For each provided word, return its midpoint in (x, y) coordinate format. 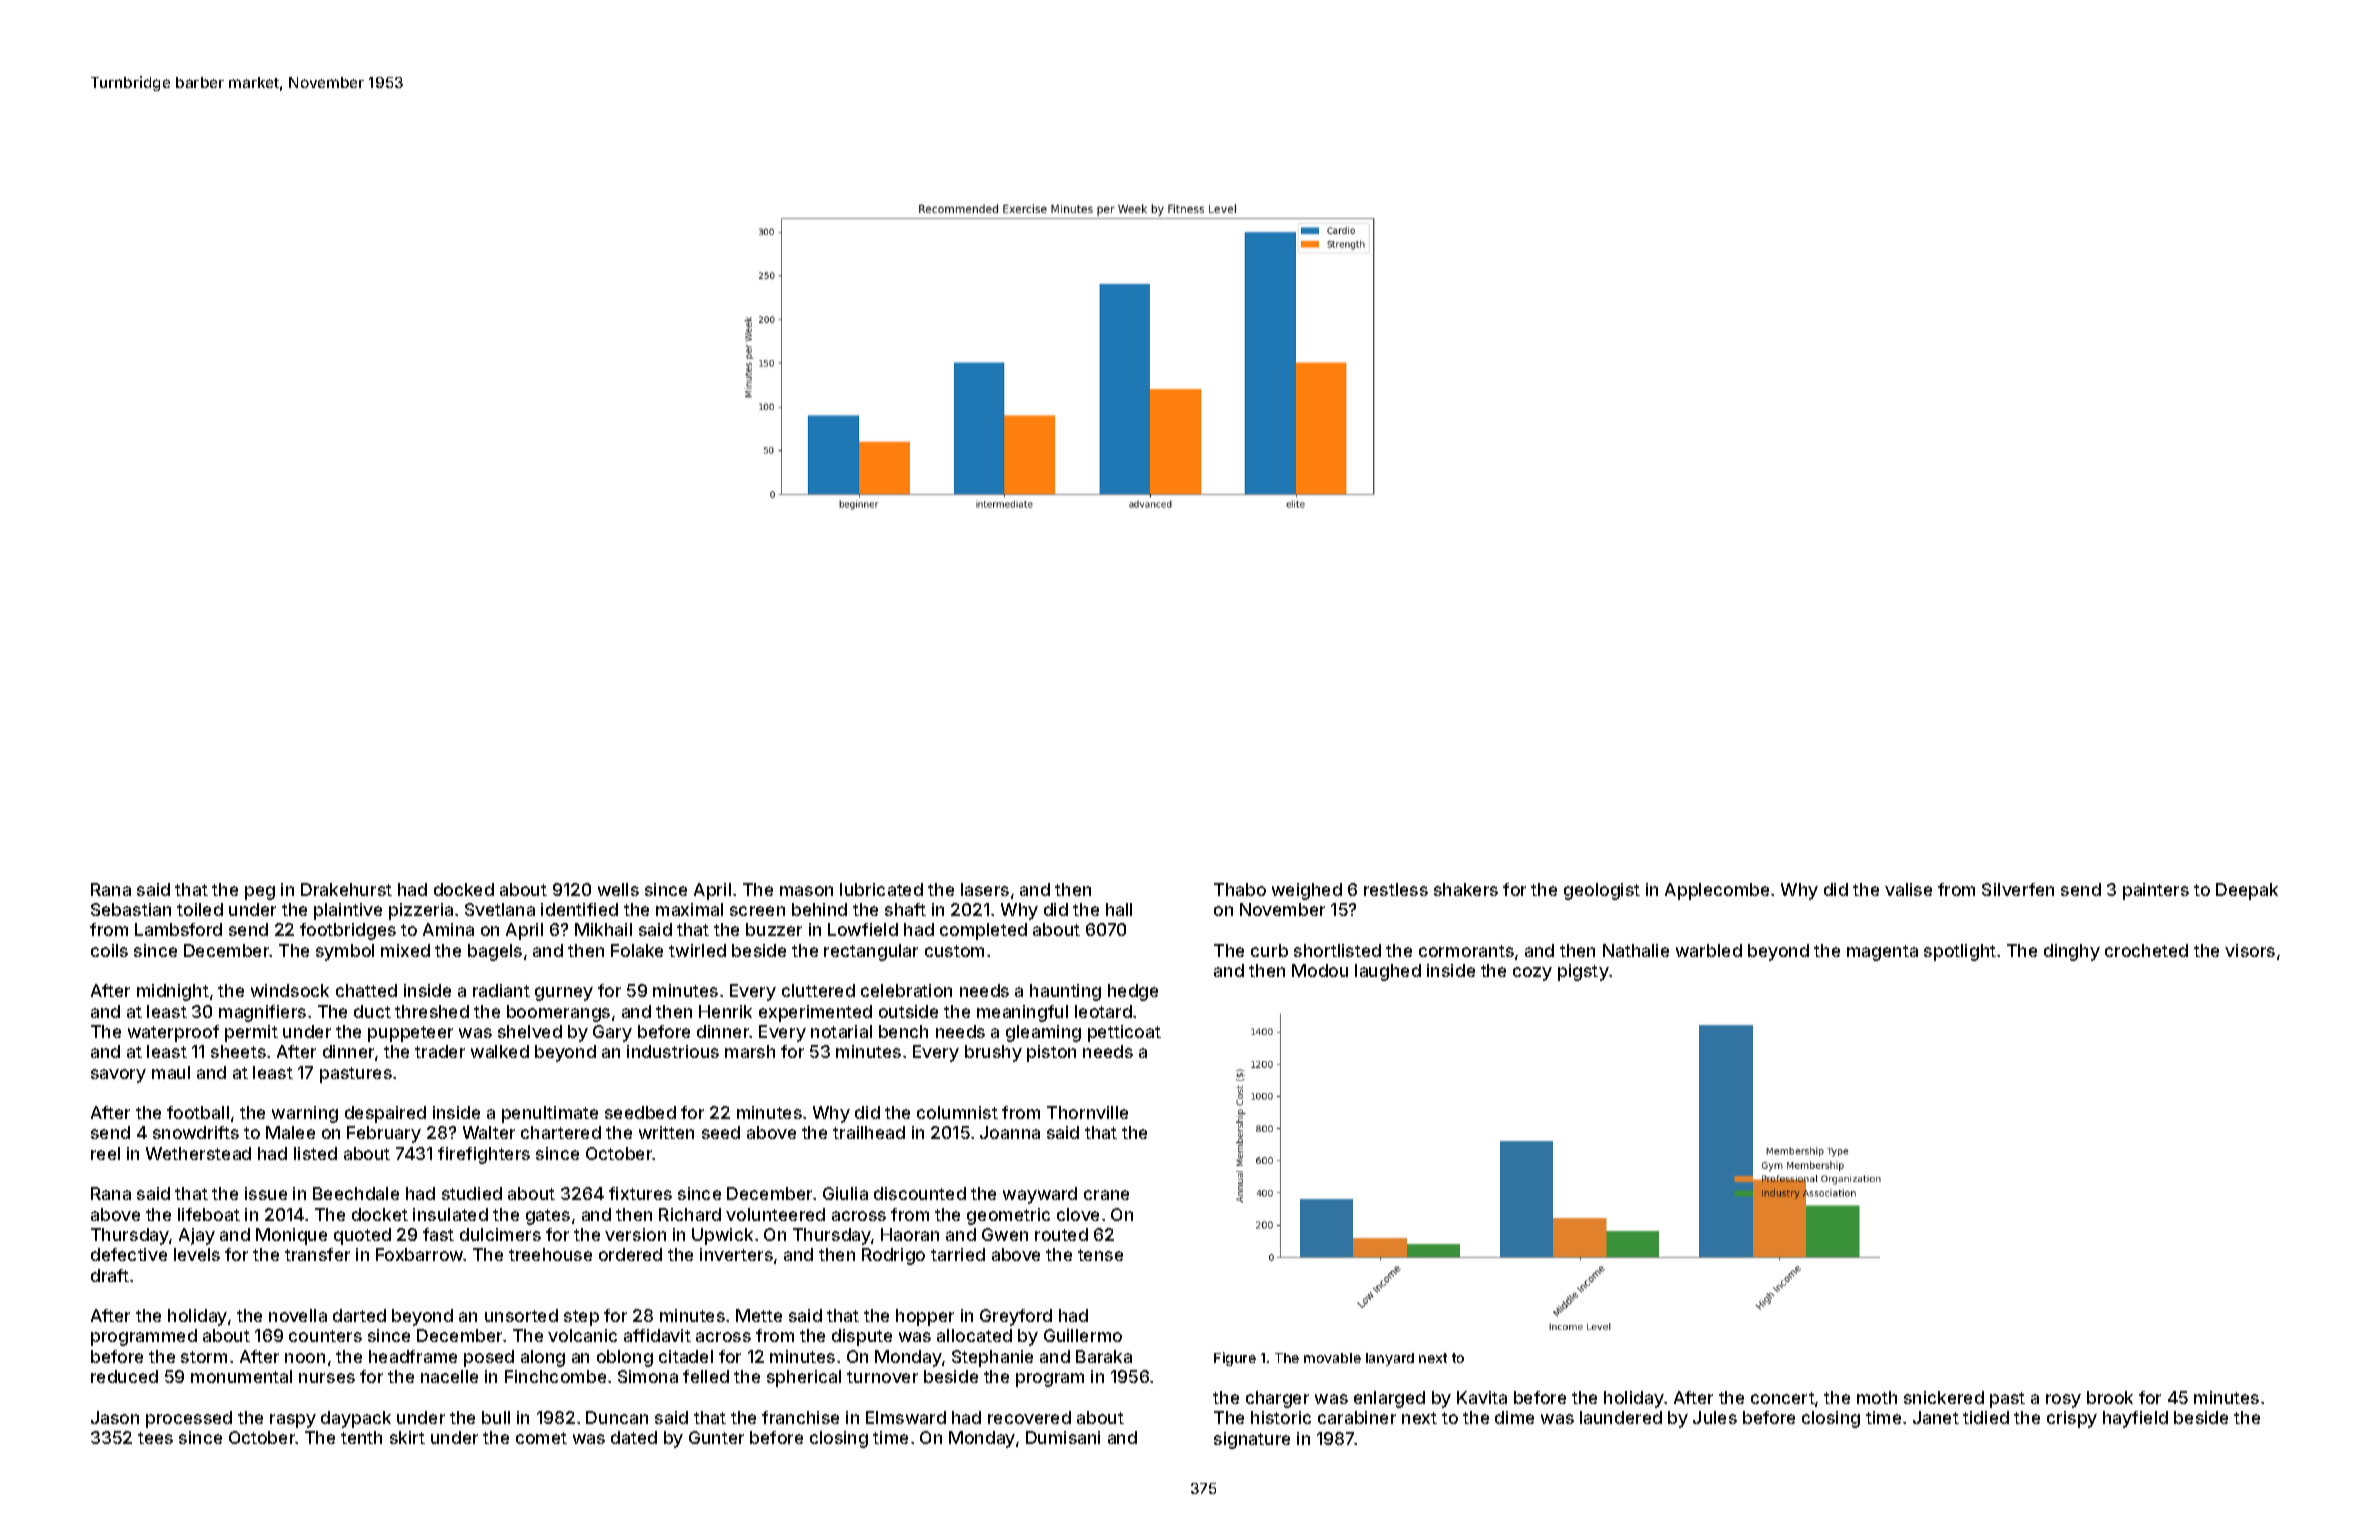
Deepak (2247, 891)
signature (1252, 1440)
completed (983, 931)
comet (541, 1438)
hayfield (2135, 1419)
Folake (637, 950)
